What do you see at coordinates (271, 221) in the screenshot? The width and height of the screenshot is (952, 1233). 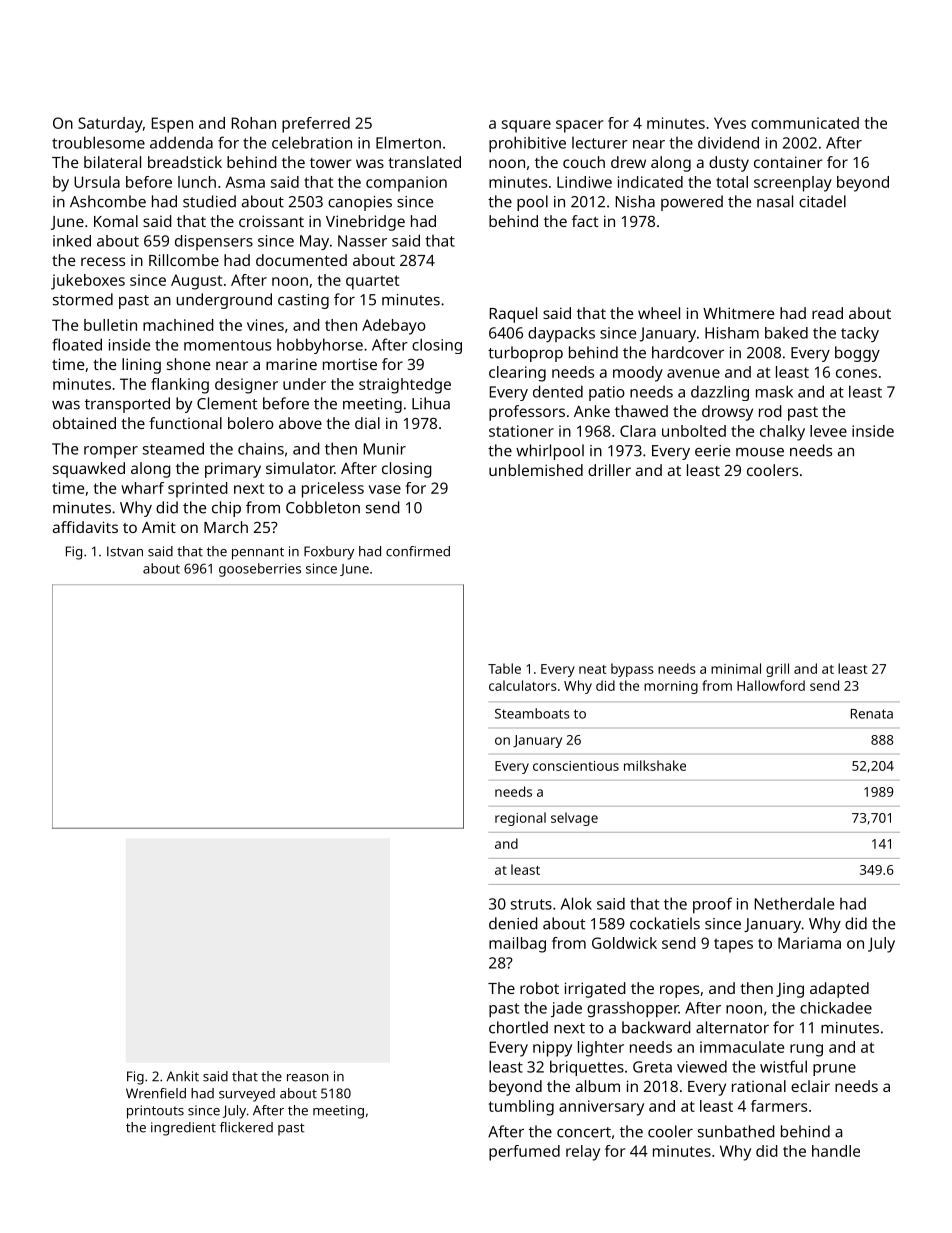 I see `croissant` at bounding box center [271, 221].
